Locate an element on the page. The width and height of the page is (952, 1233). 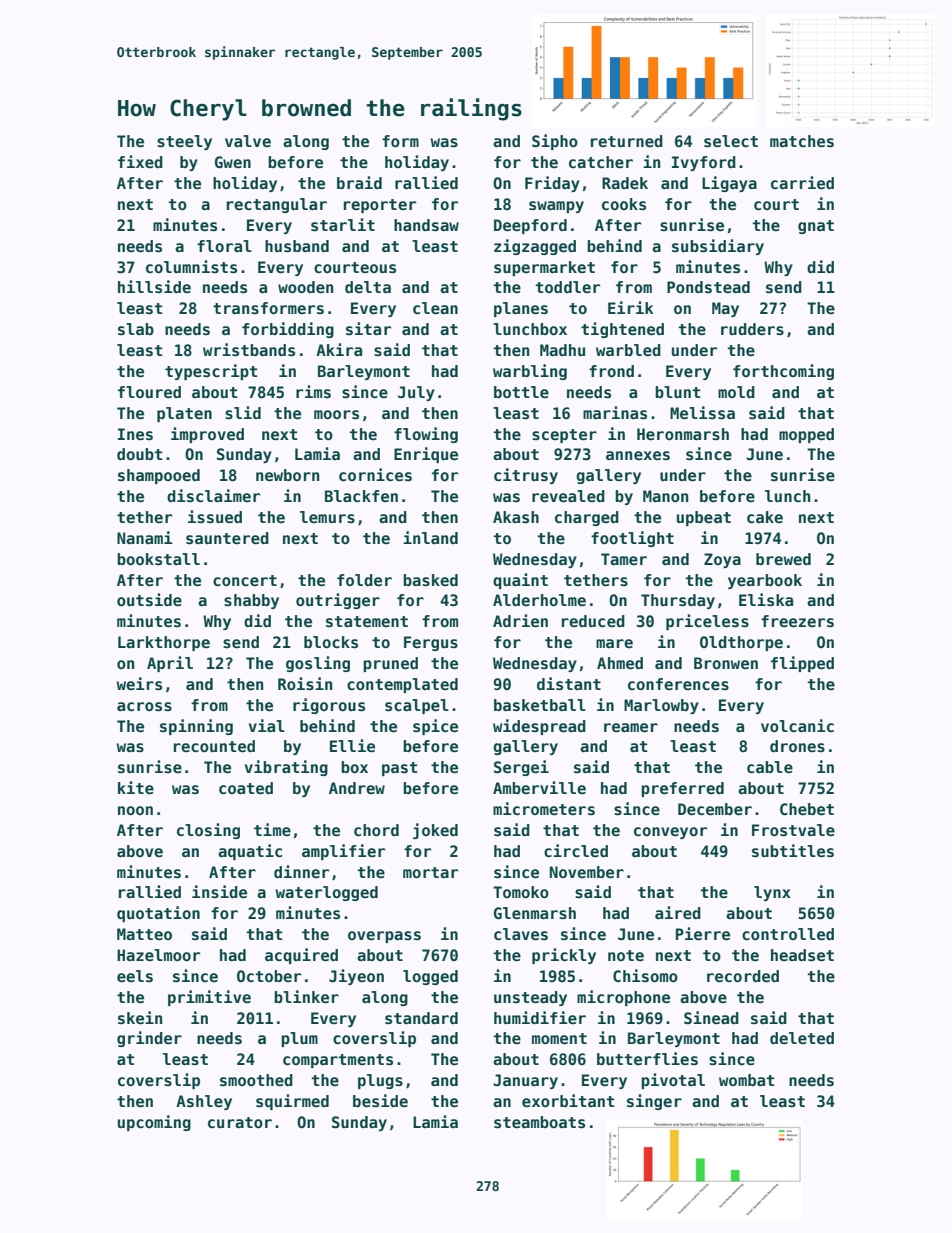
Deepford is located at coordinates (530, 226).
